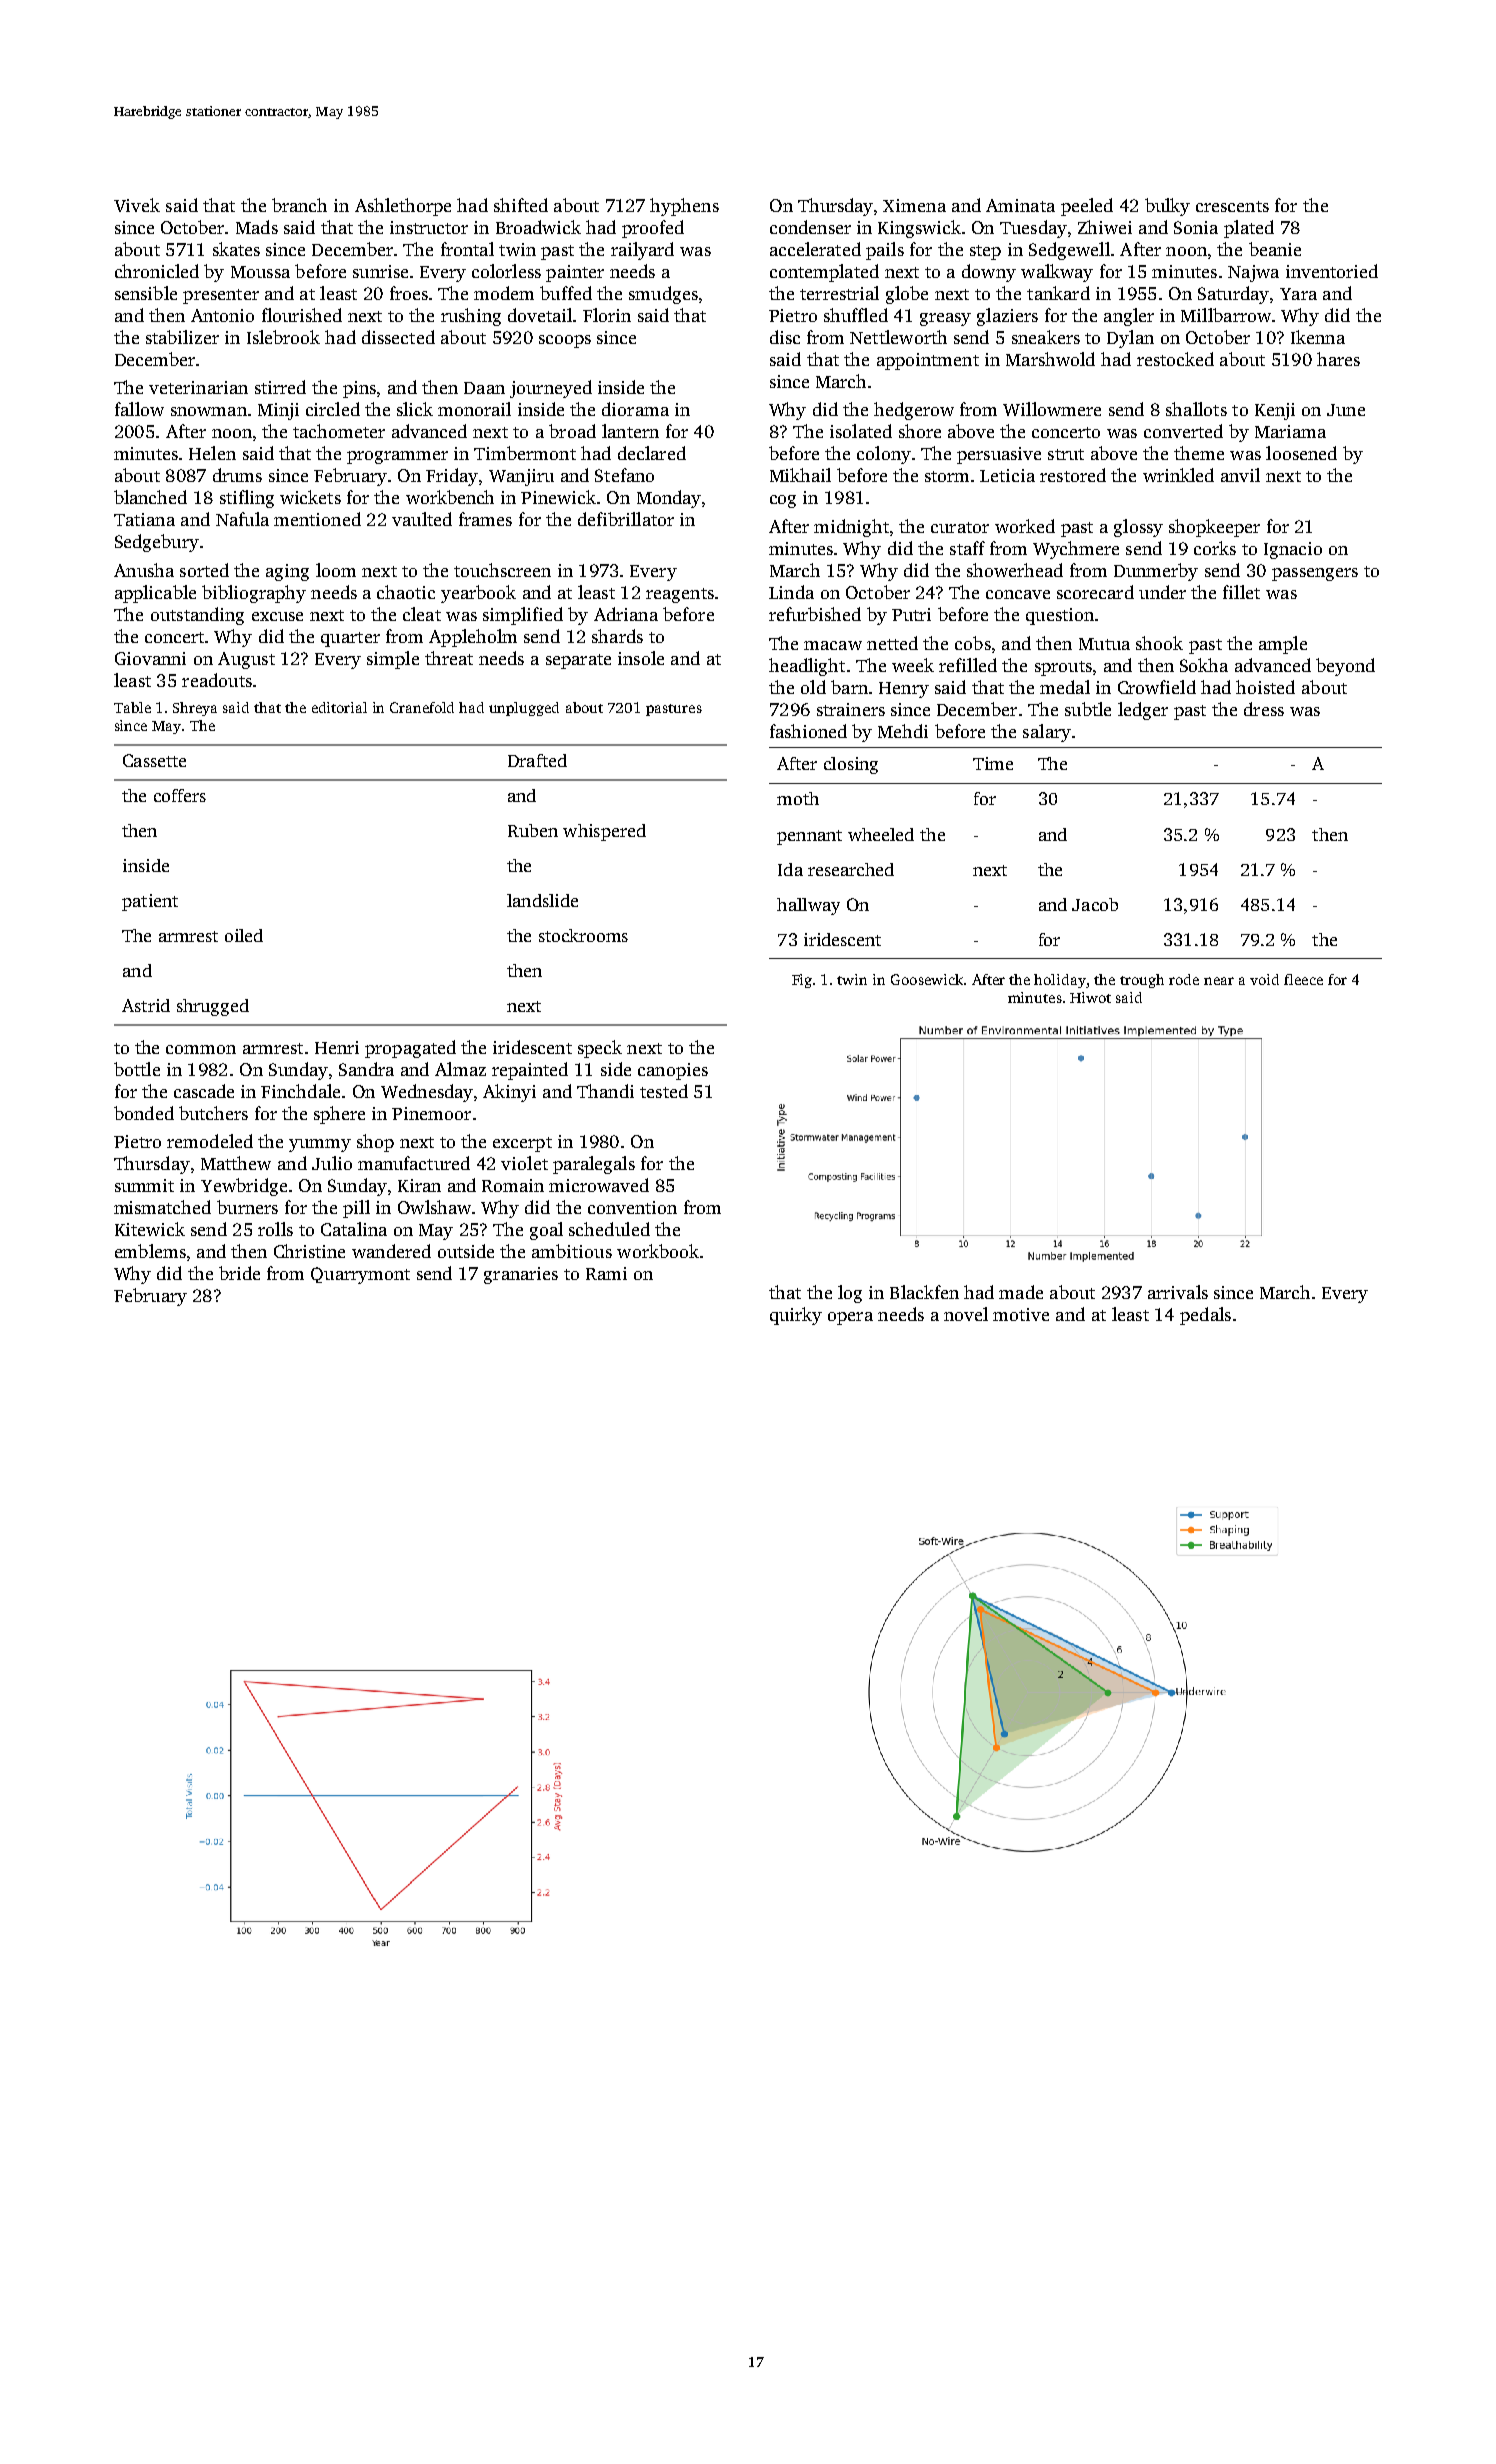 The height and width of the image is (2464, 1496). I want to click on closing, so click(851, 765).
